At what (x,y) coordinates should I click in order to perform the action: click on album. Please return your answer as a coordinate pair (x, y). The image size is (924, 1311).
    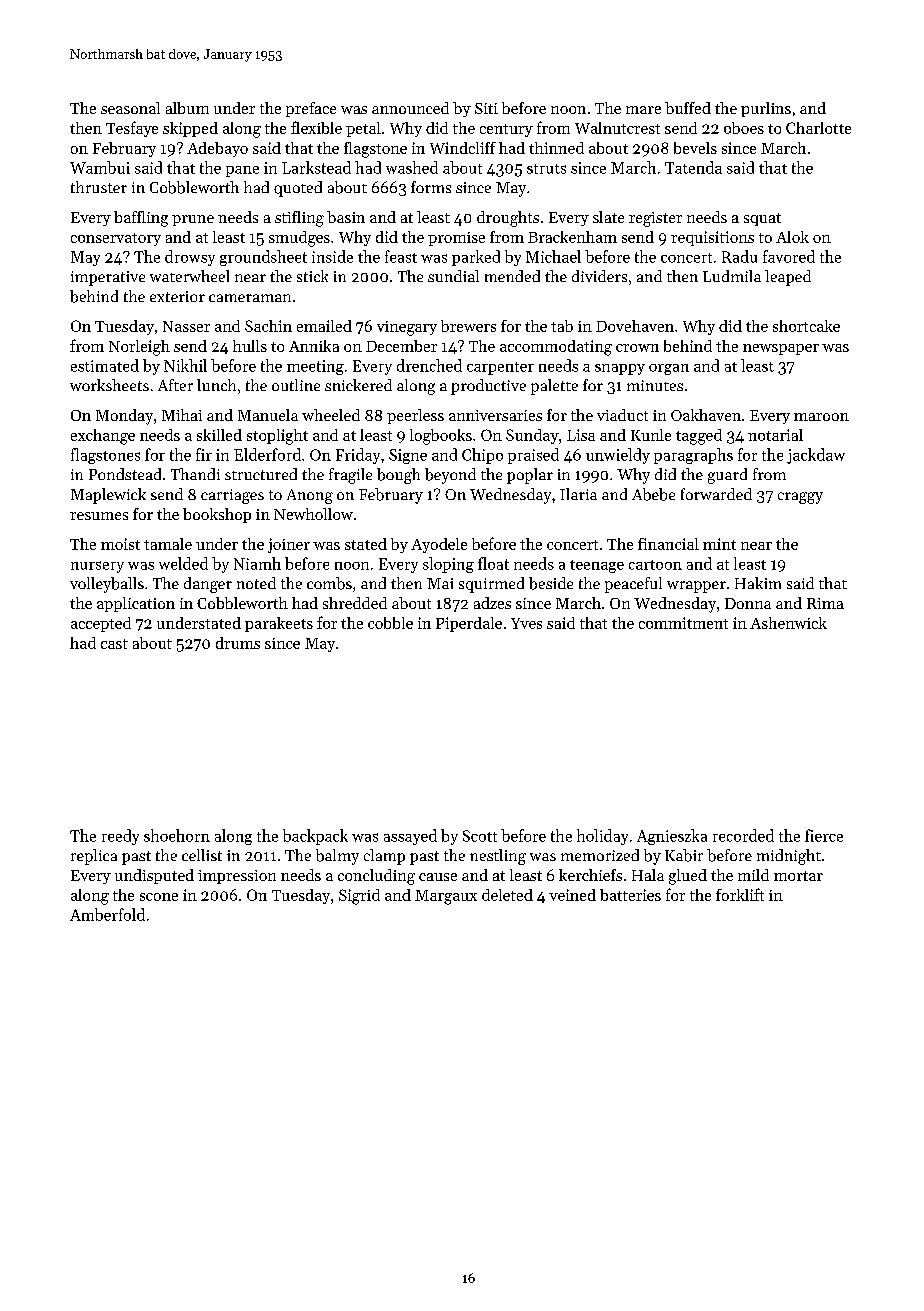
    Looking at the image, I should click on (187, 108).
